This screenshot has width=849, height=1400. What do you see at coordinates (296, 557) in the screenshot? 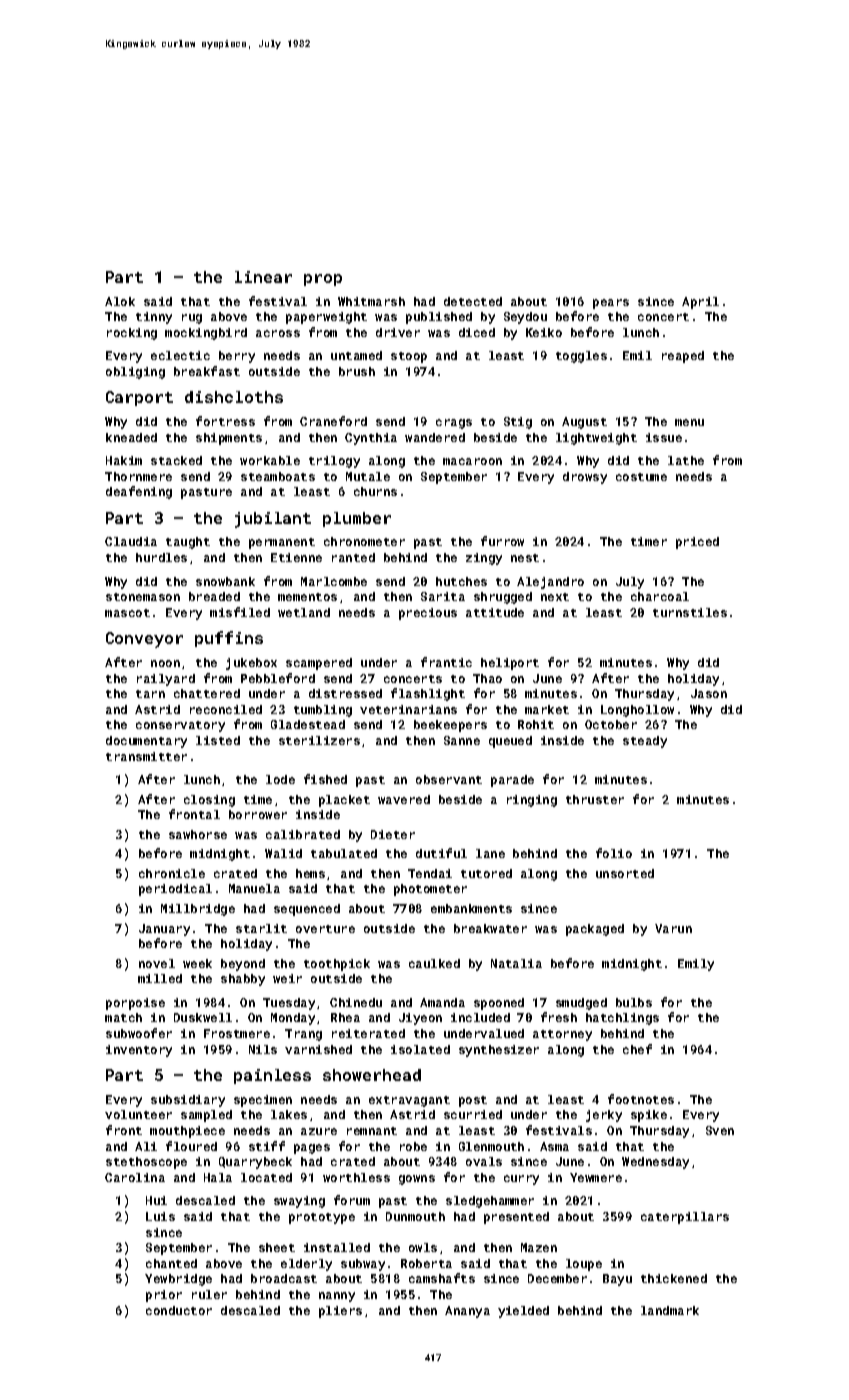
I see `Etienne` at bounding box center [296, 557].
